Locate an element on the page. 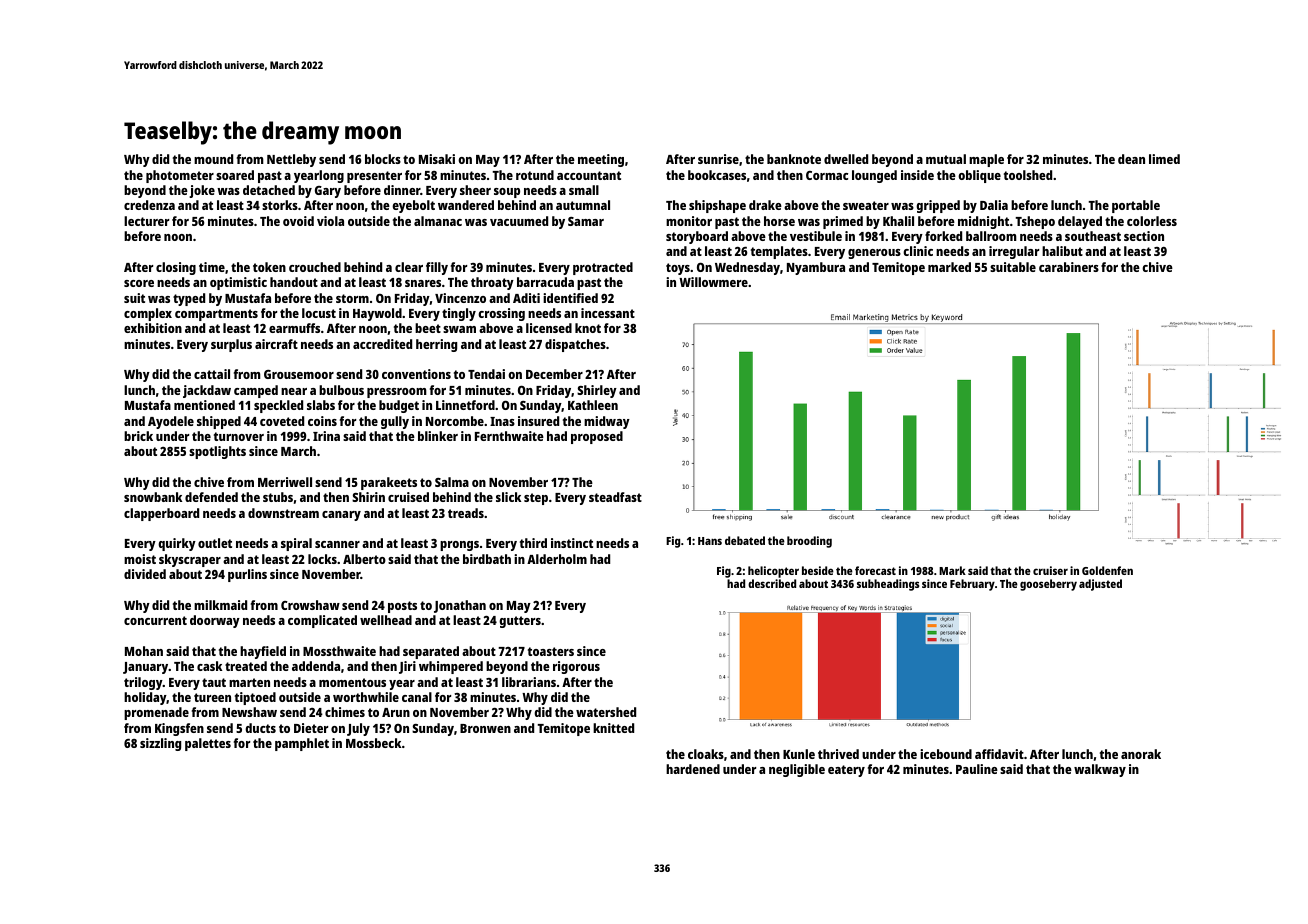 Image resolution: width=1308 pixels, height=924 pixels. posts is located at coordinates (402, 607).
